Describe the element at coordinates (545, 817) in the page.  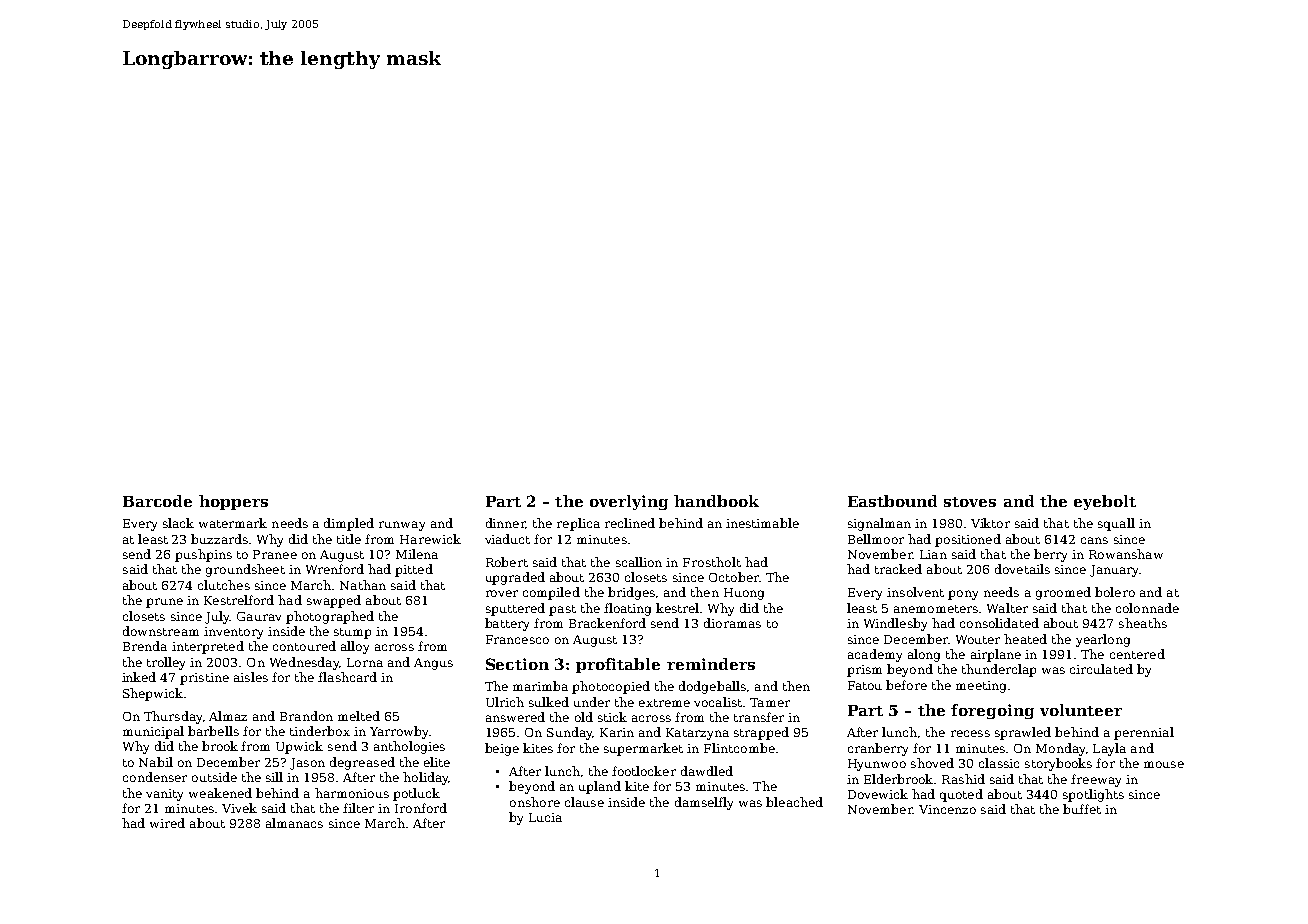
I see `Lucia` at that location.
